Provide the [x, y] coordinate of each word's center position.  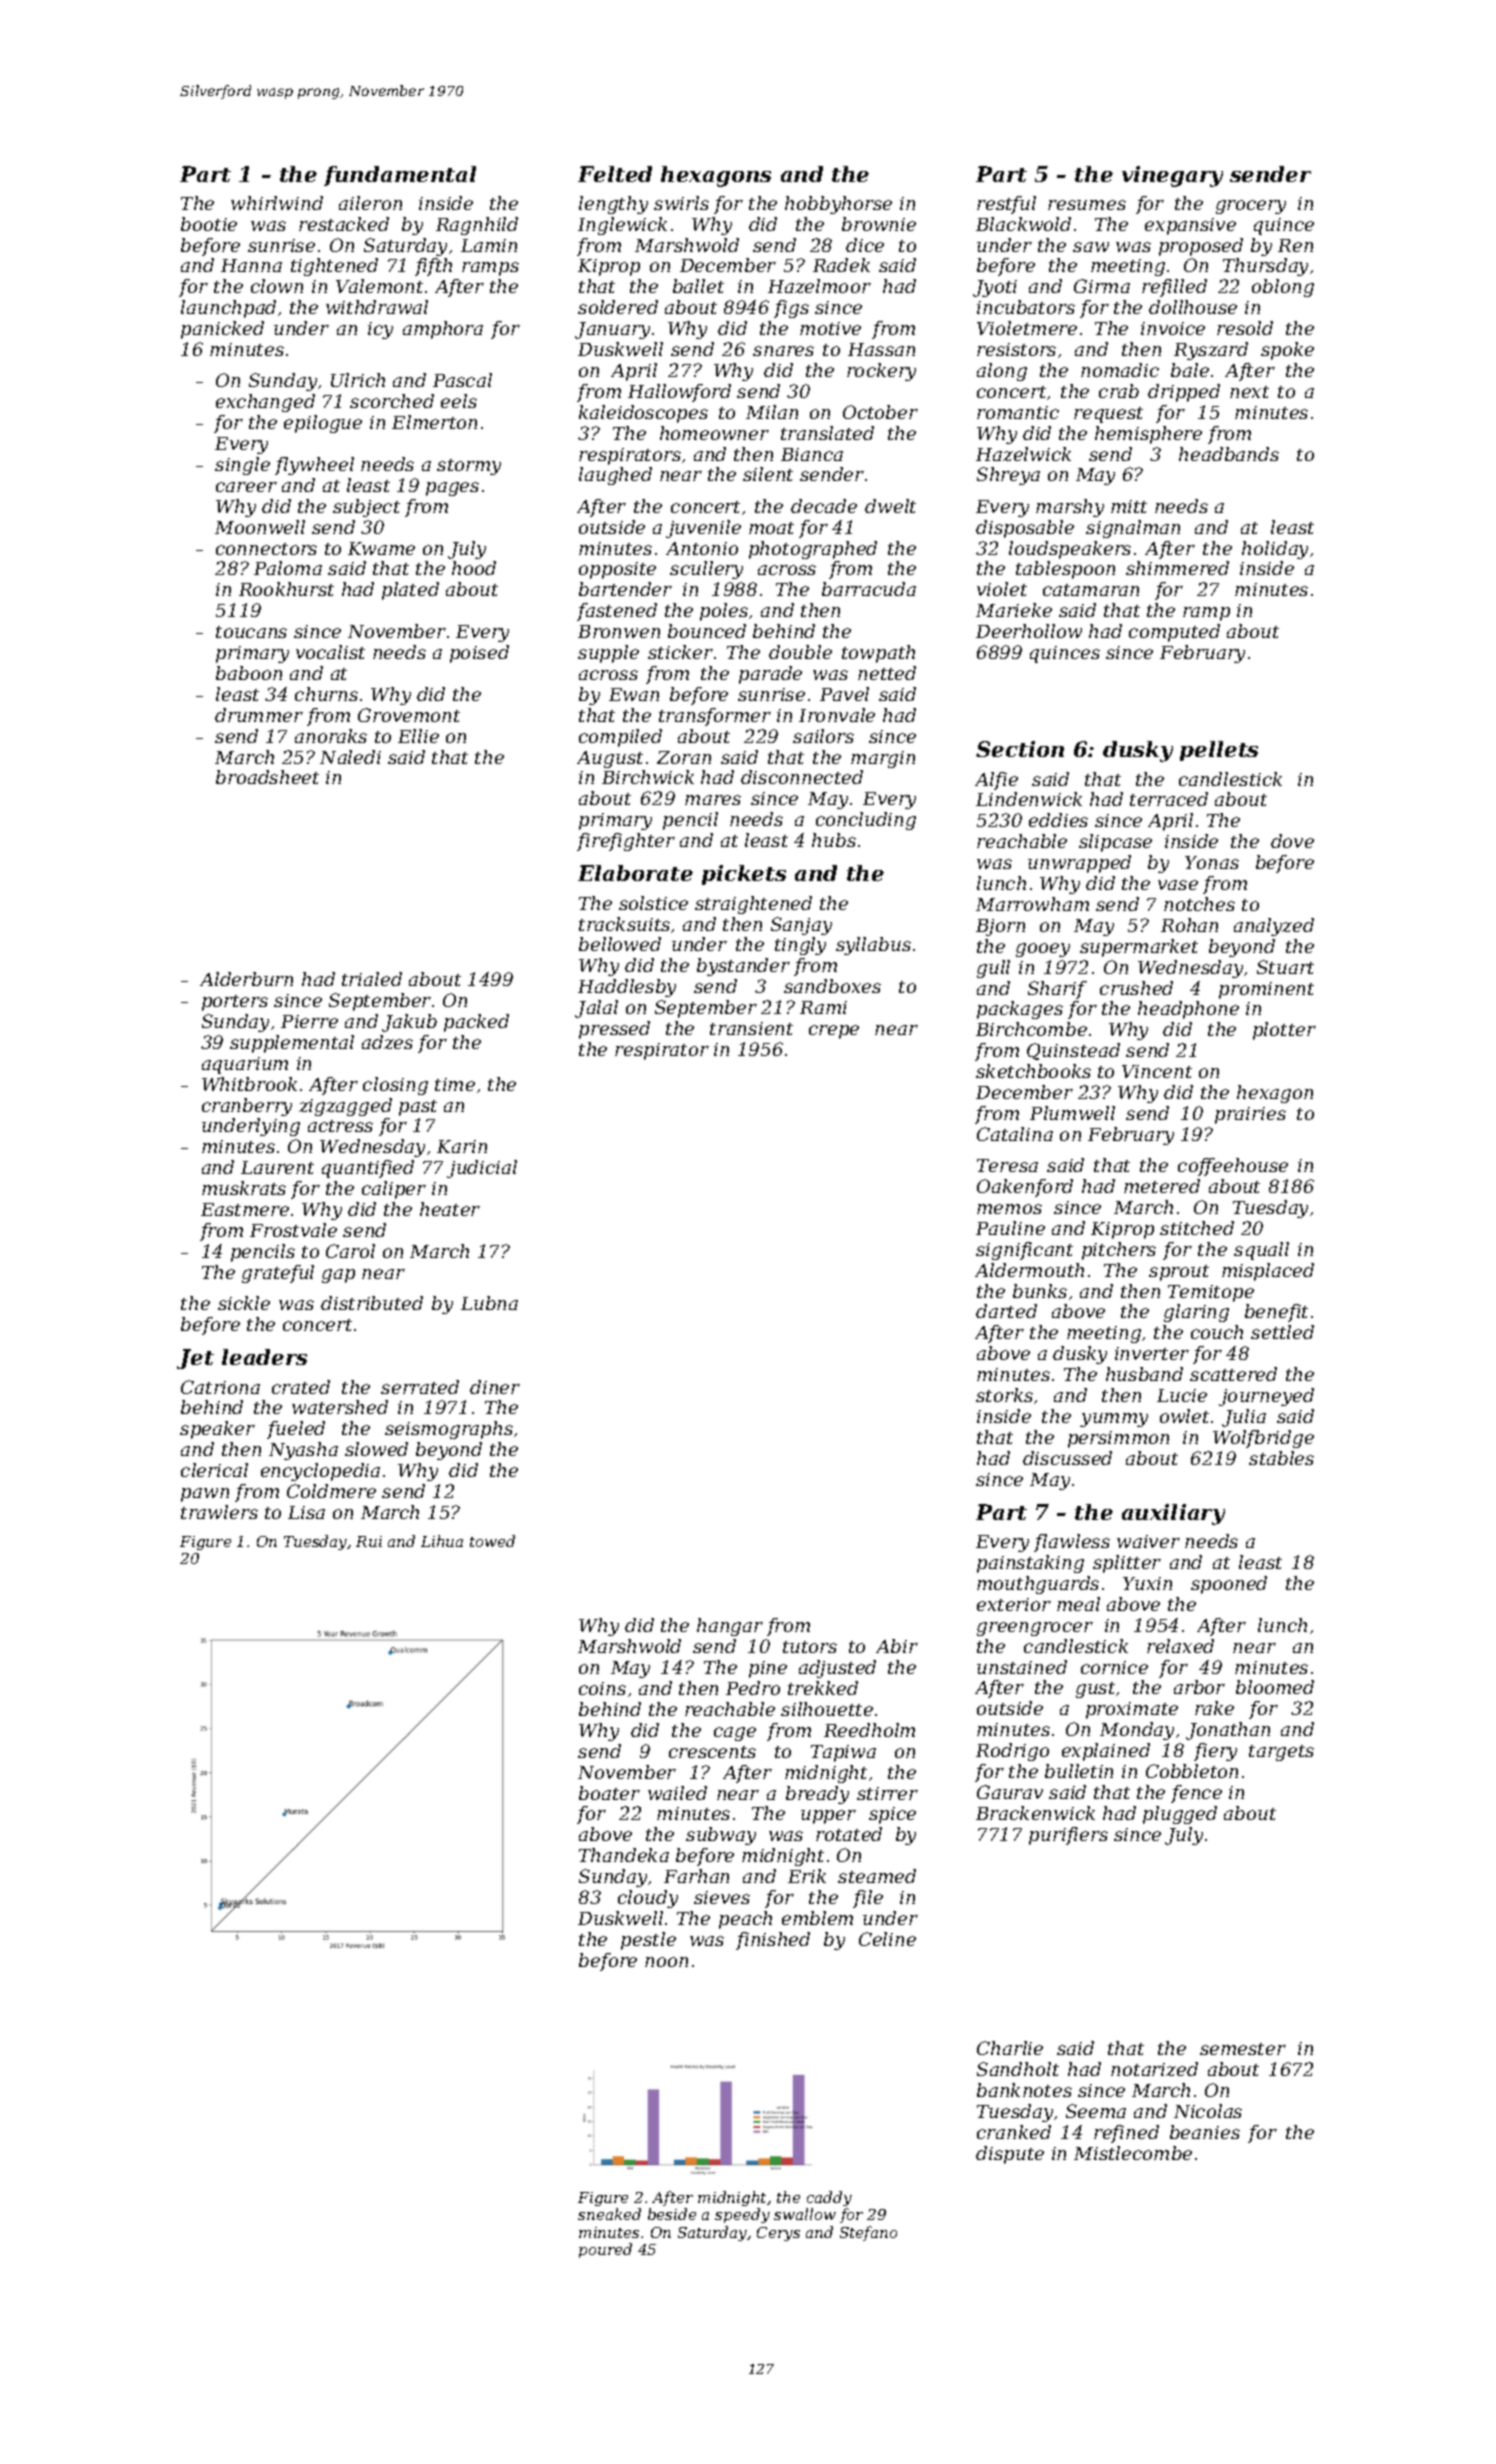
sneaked [609, 2214]
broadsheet [267, 777]
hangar [730, 1627]
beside [672, 2214]
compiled [620, 738]
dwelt [890, 506]
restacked [344, 224]
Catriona [220, 1387]
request [1108, 415]
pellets [1219, 751]
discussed [1067, 1458]
